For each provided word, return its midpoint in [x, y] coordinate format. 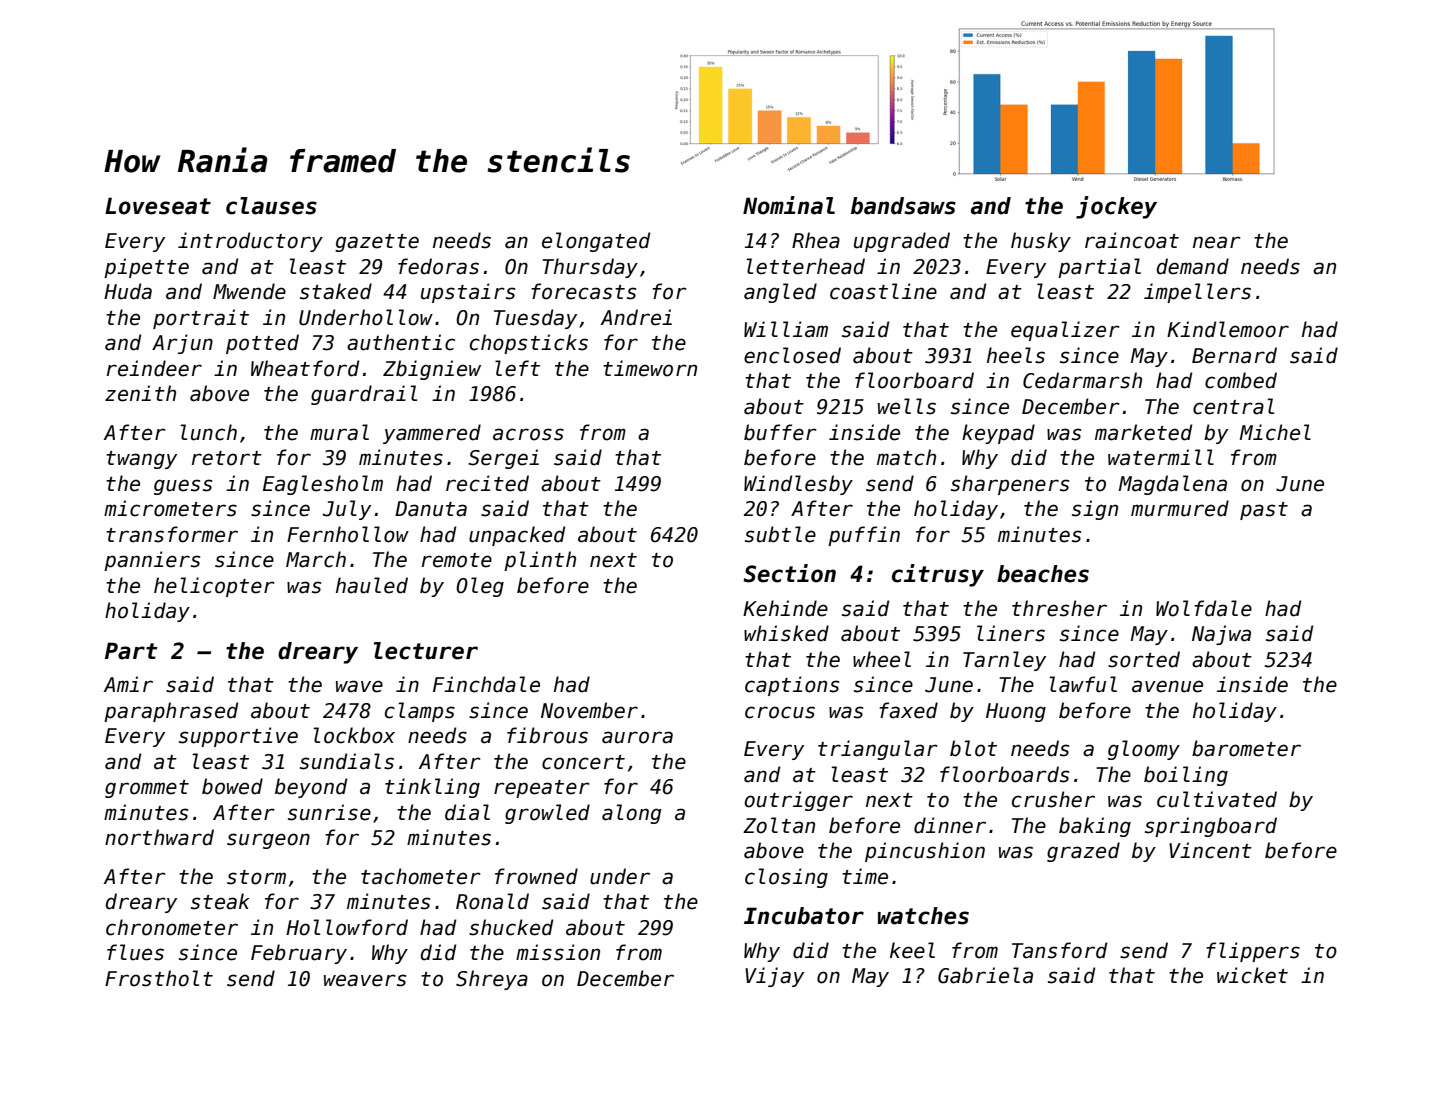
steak [220, 901]
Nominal [789, 205]
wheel [882, 659]
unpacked [517, 536]
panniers [152, 561]
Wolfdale [1204, 608]
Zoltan [779, 825]
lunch [208, 432]
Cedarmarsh [1082, 380]
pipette [146, 268]
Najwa [1221, 635]
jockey [1116, 207]
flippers [1253, 952]
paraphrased [171, 712]
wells [907, 406]
